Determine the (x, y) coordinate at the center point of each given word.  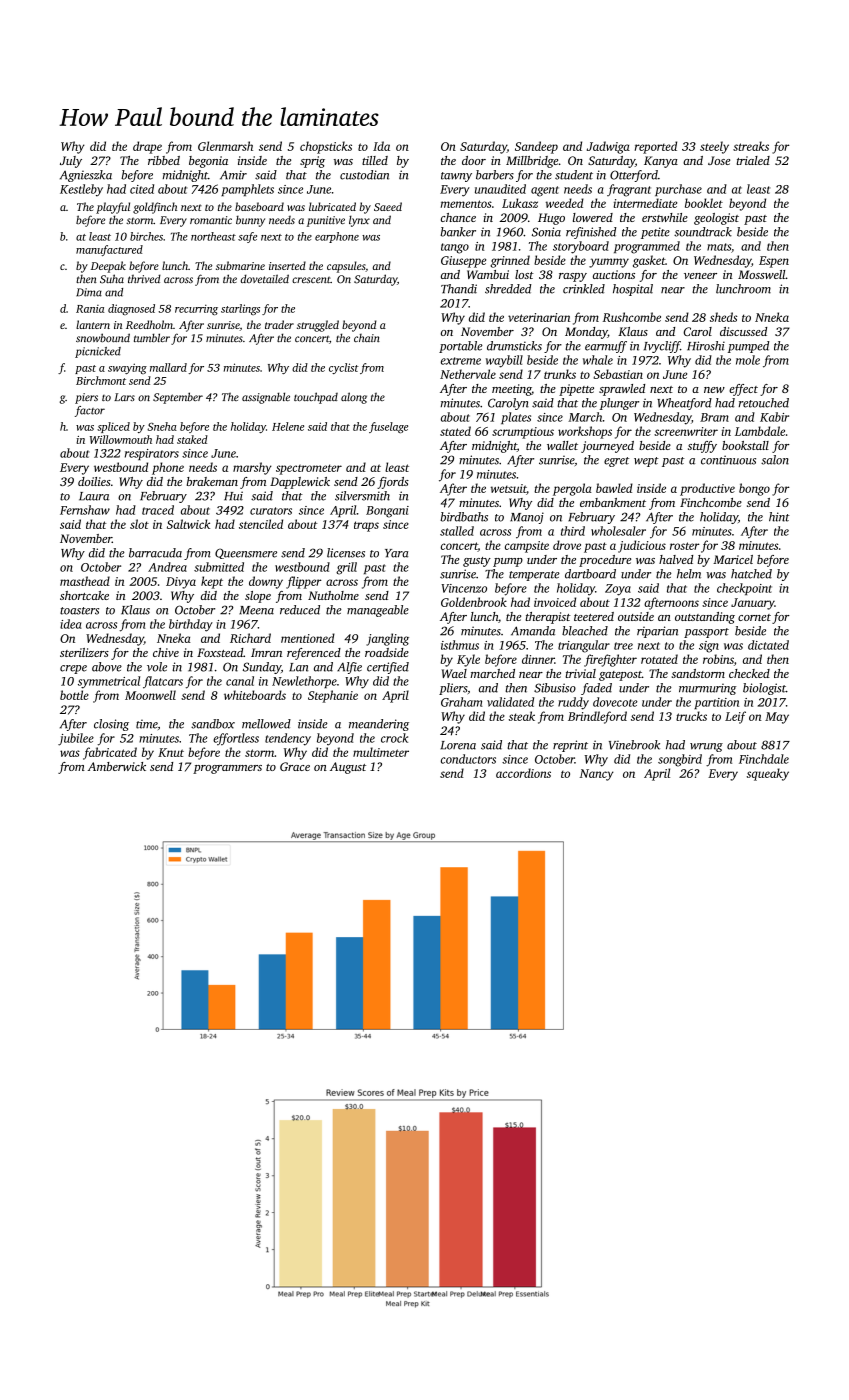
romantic (211, 220)
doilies (94, 481)
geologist (716, 219)
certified (388, 668)
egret (616, 462)
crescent (311, 279)
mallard (168, 367)
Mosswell (762, 274)
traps (366, 526)
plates (516, 418)
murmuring (708, 689)
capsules (346, 267)
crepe (73, 669)
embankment (613, 502)
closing (111, 725)
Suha (112, 279)
